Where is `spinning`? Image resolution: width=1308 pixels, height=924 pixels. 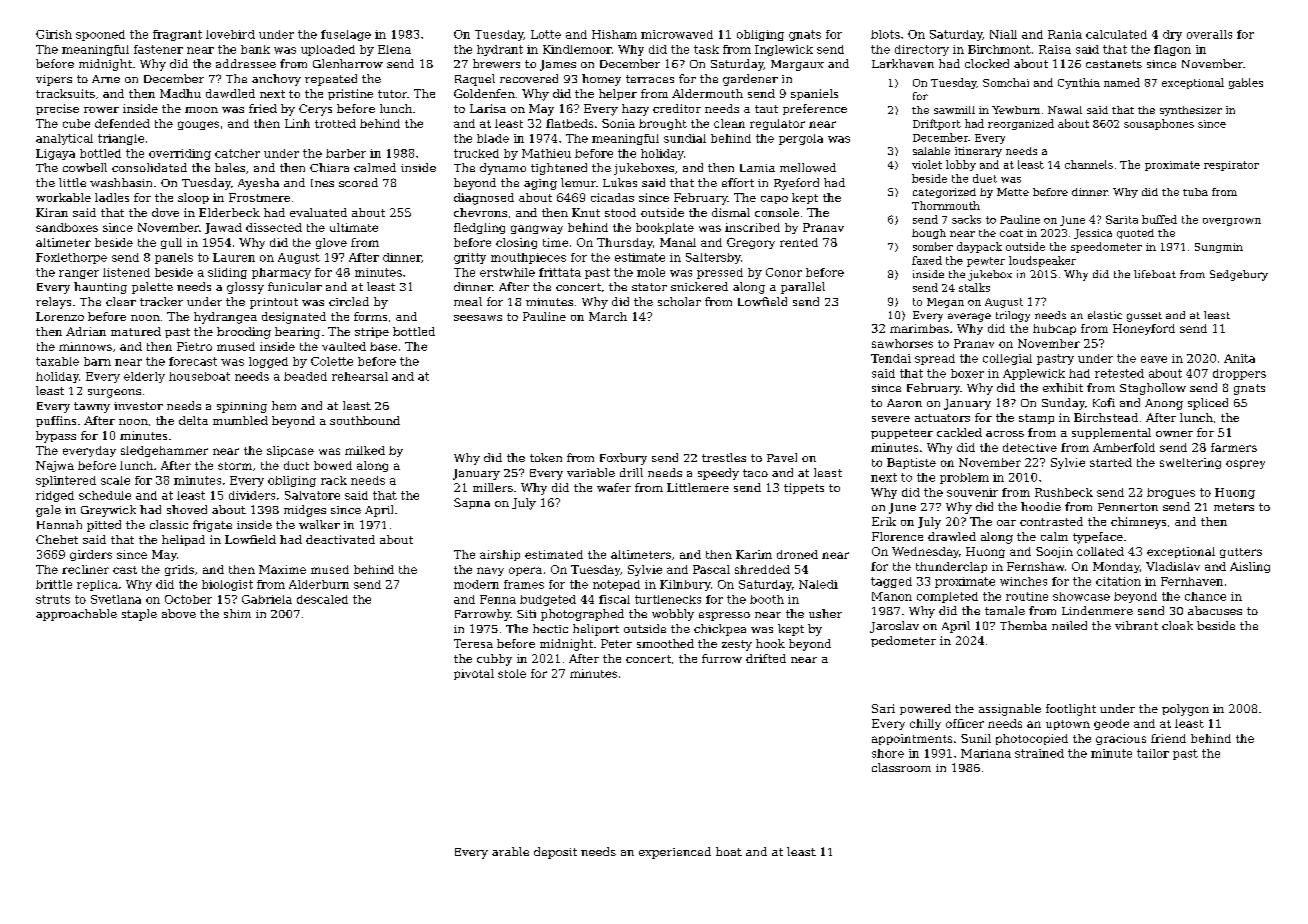 spinning is located at coordinates (242, 407).
